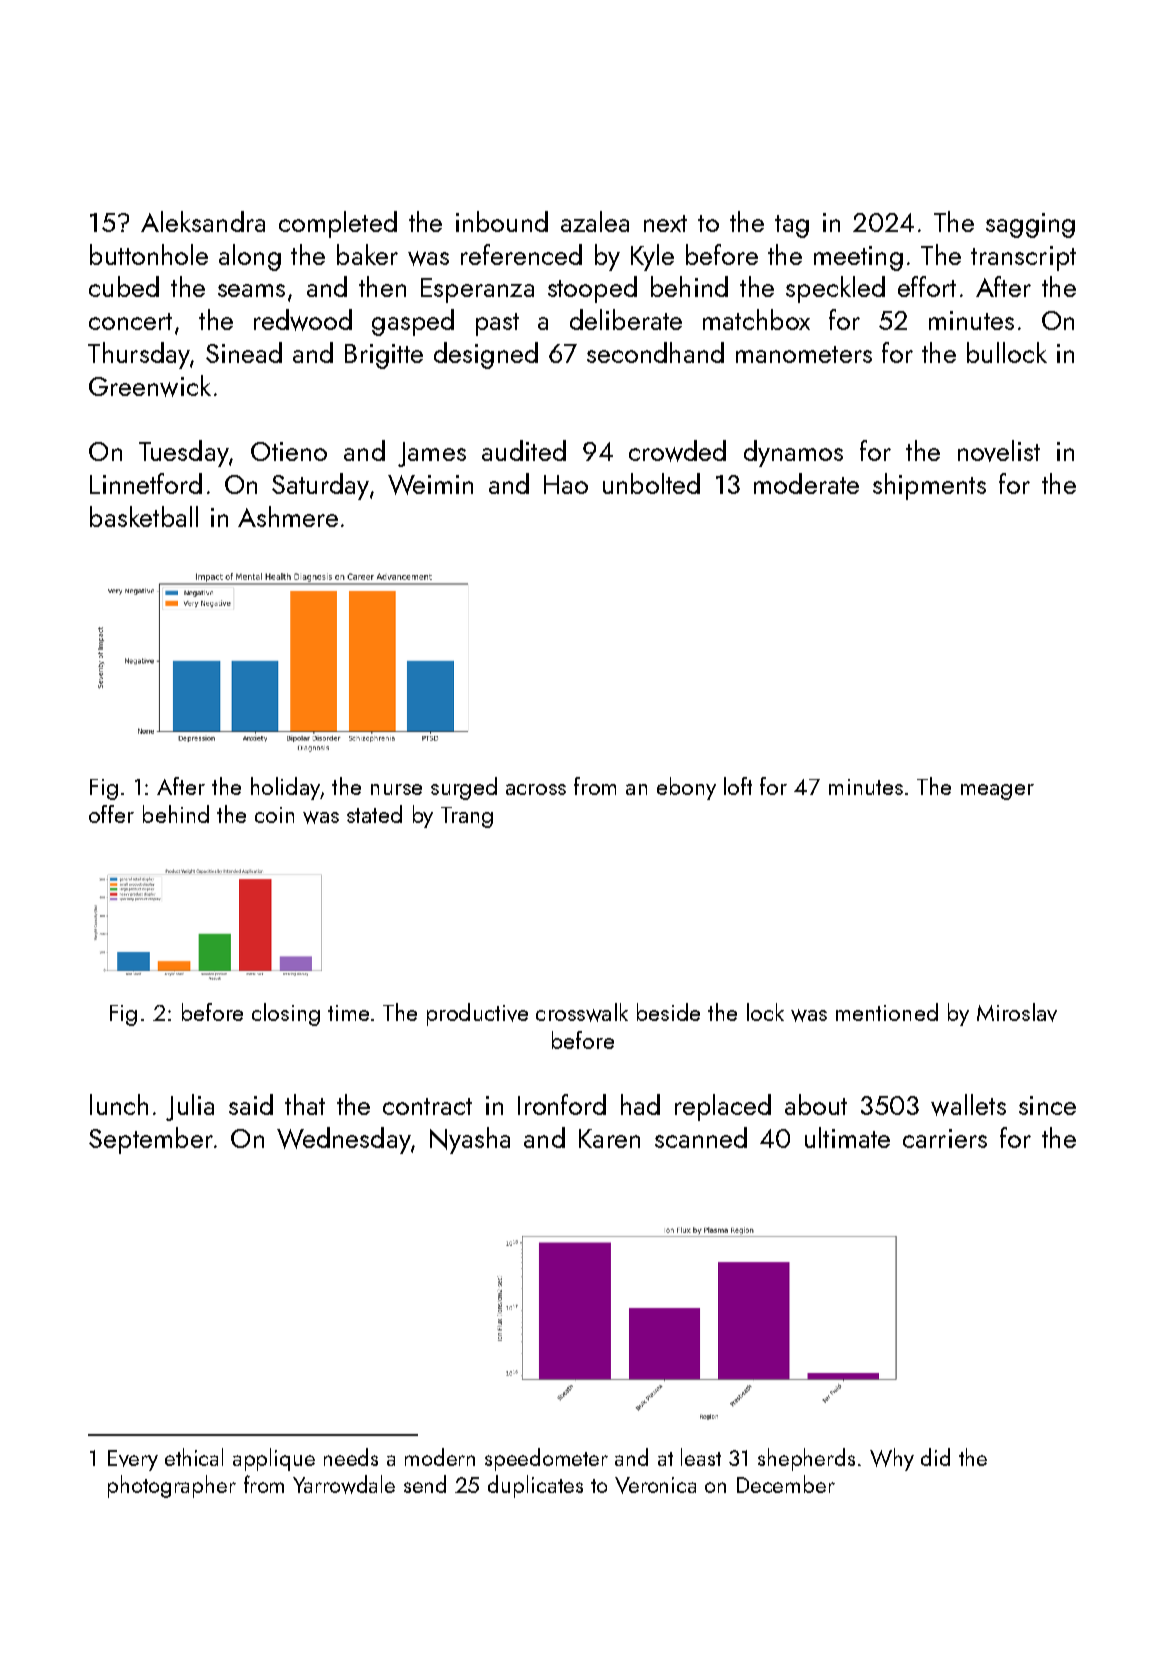  I want to click on ultimate, so click(847, 1137).
